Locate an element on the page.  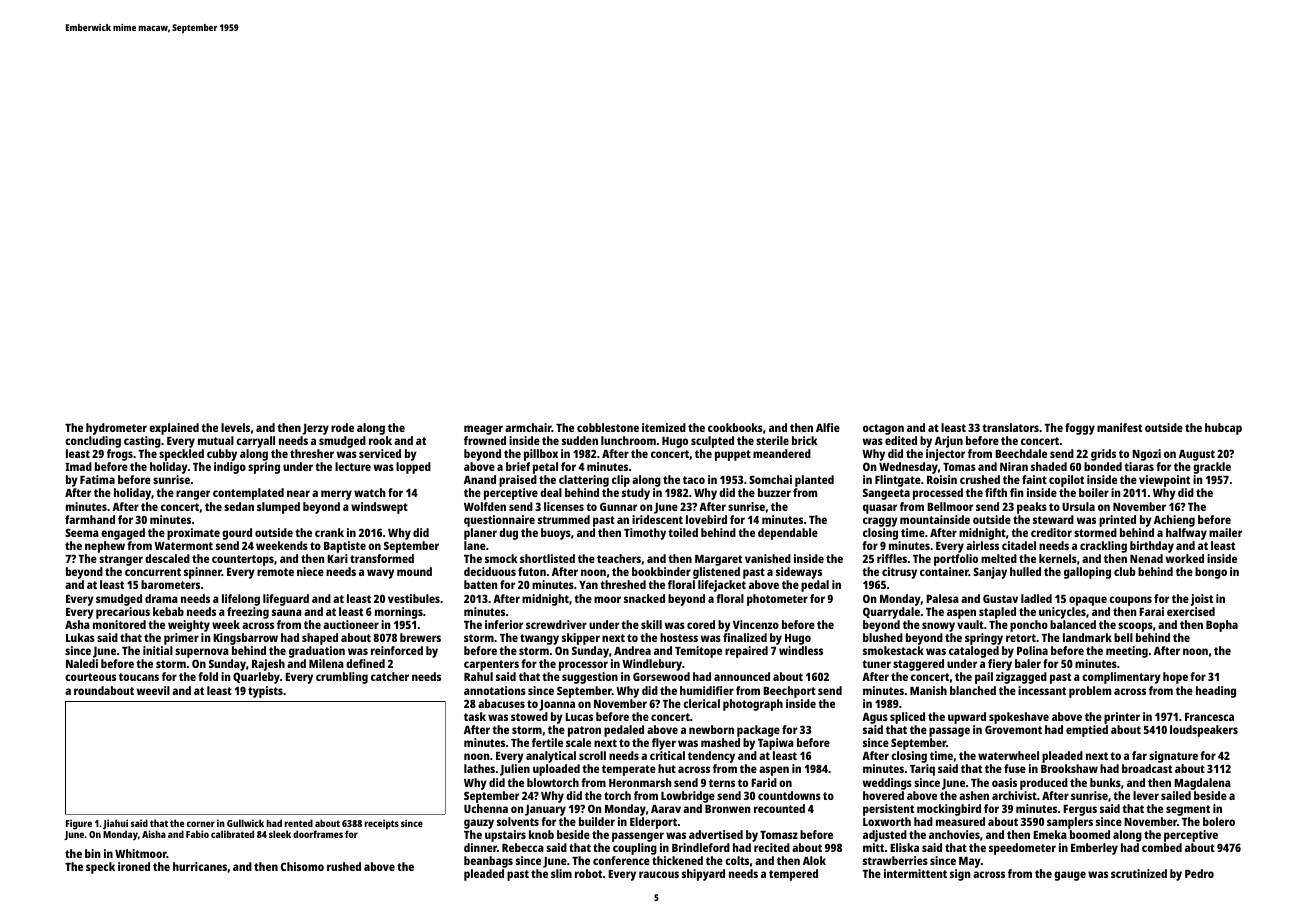
shipyard is located at coordinates (703, 875).
